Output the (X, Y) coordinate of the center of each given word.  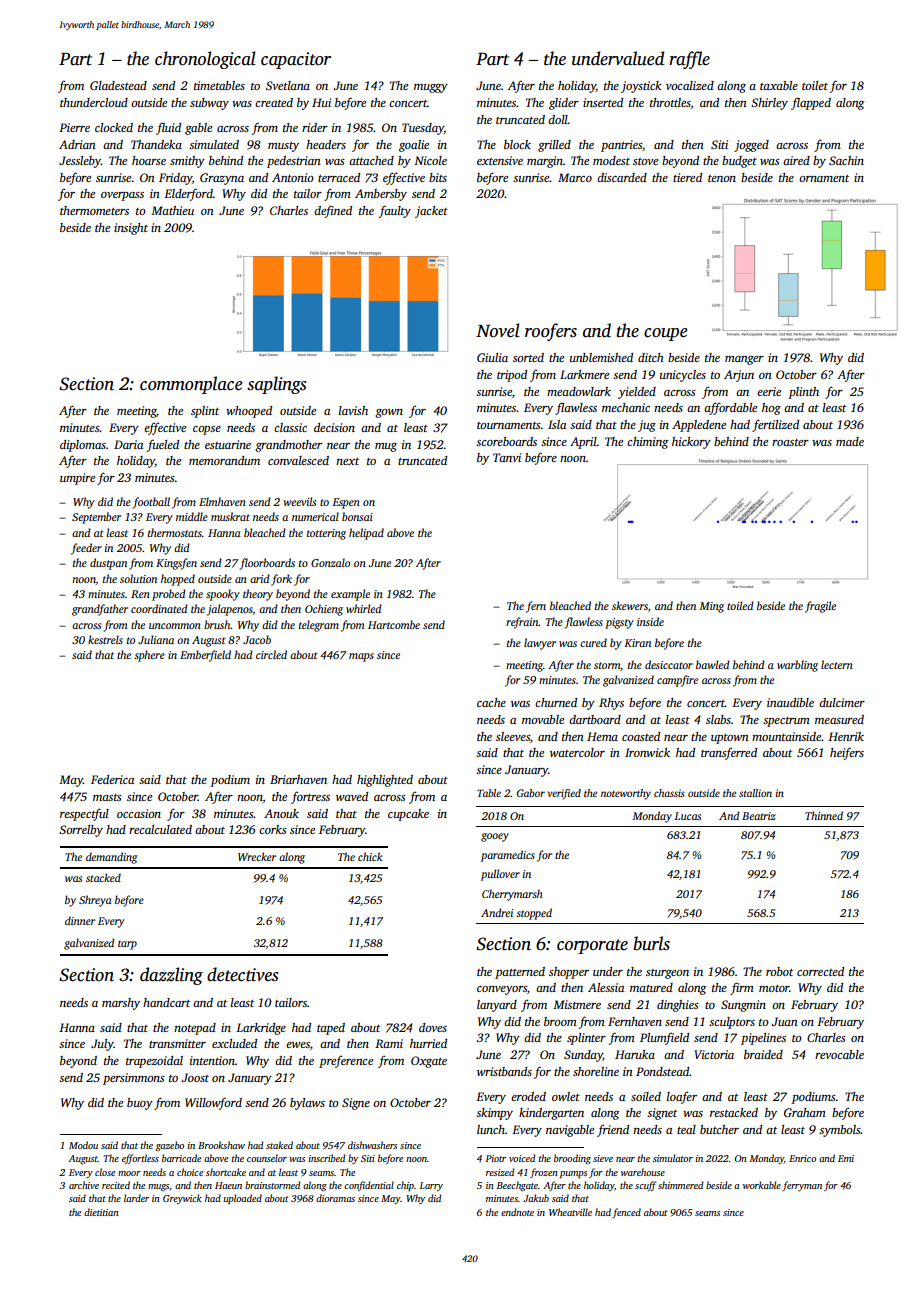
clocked (114, 127)
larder (136, 1198)
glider (564, 104)
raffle (689, 60)
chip (405, 1186)
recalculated (160, 829)
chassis (669, 793)
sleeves (513, 736)
